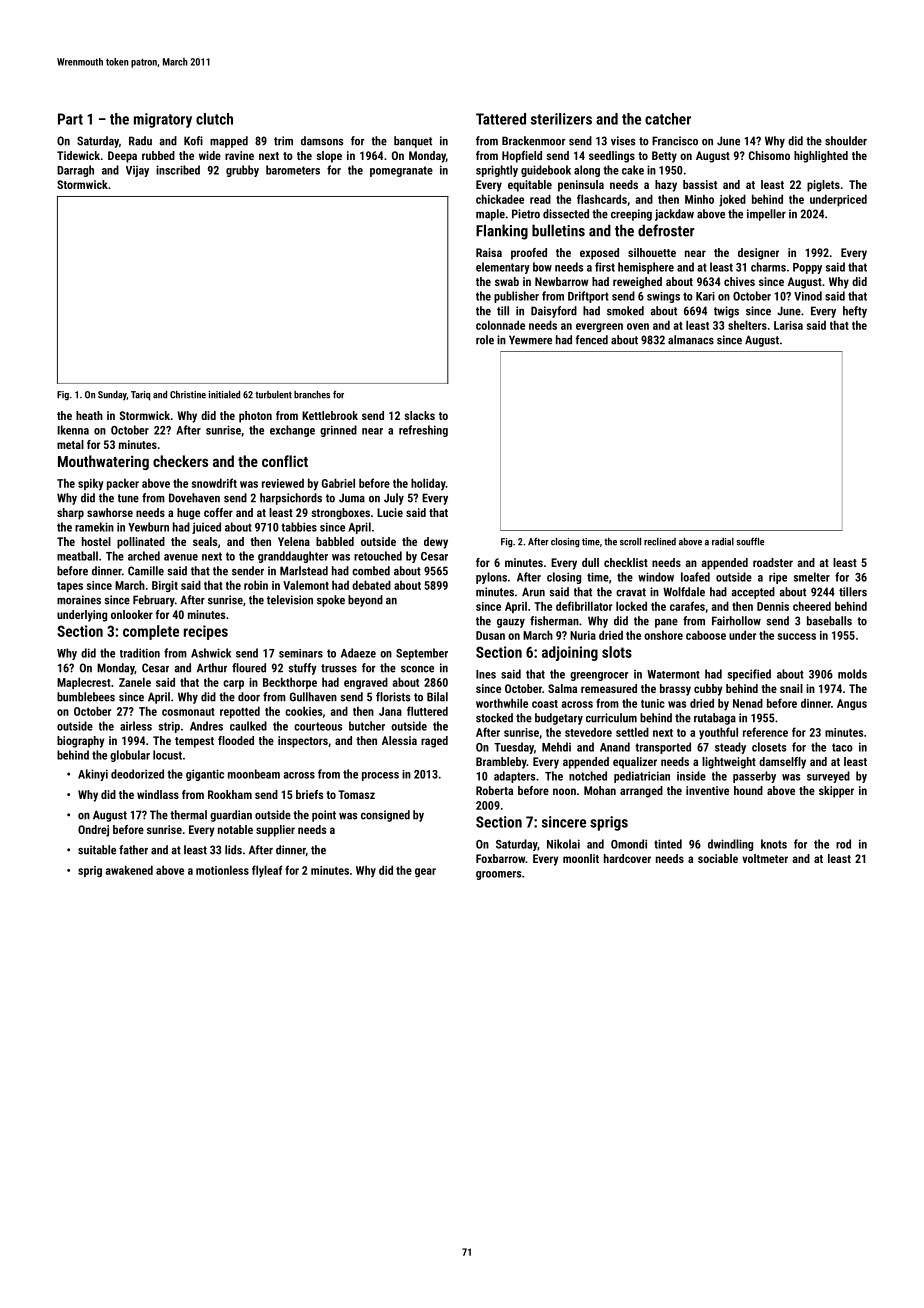 The height and width of the screenshot is (1308, 924). What do you see at coordinates (436, 543) in the screenshot?
I see `dewy` at bounding box center [436, 543].
